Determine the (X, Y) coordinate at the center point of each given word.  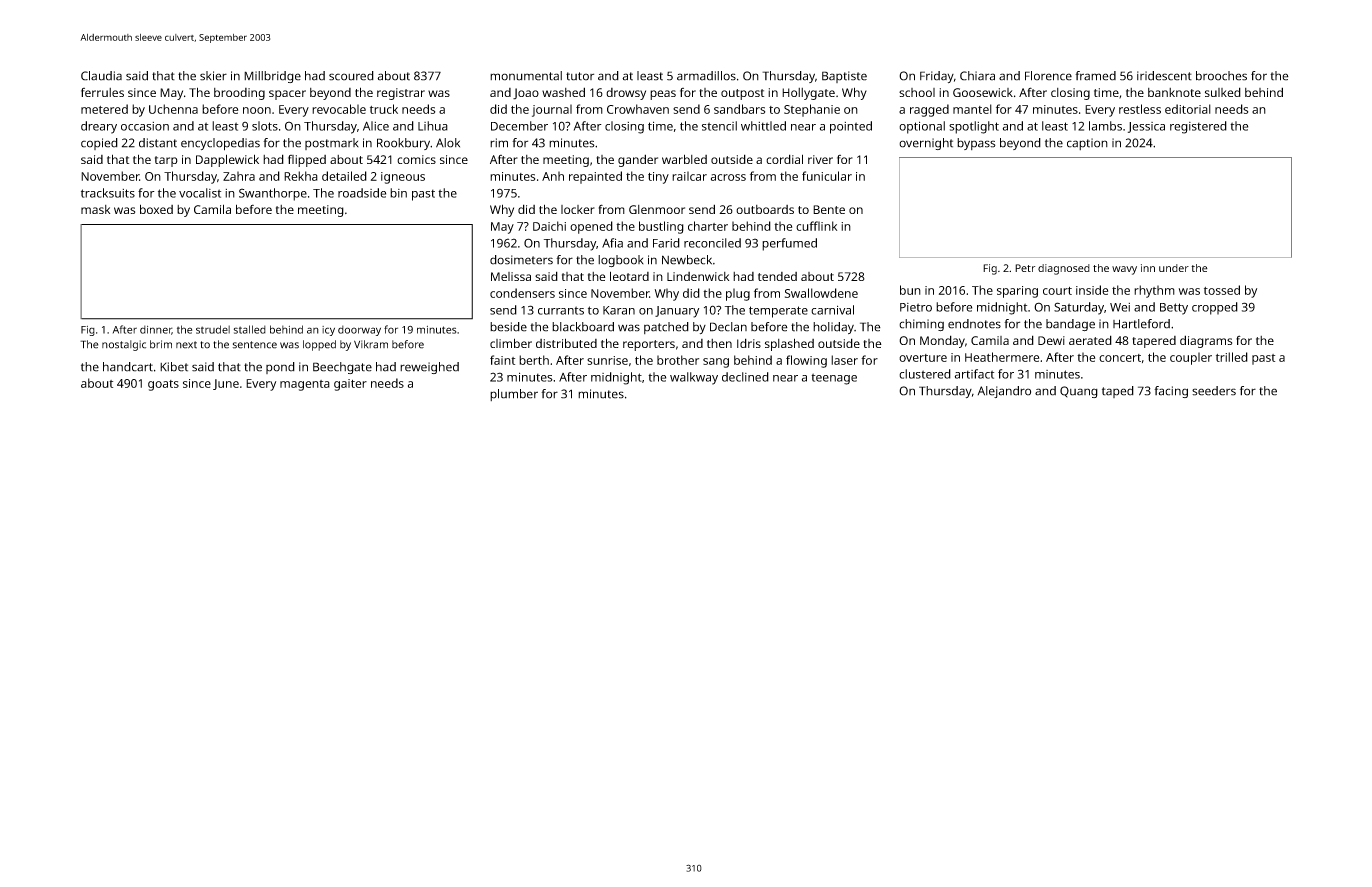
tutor (580, 76)
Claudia (101, 76)
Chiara (977, 76)
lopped (319, 345)
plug (738, 294)
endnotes (974, 324)
